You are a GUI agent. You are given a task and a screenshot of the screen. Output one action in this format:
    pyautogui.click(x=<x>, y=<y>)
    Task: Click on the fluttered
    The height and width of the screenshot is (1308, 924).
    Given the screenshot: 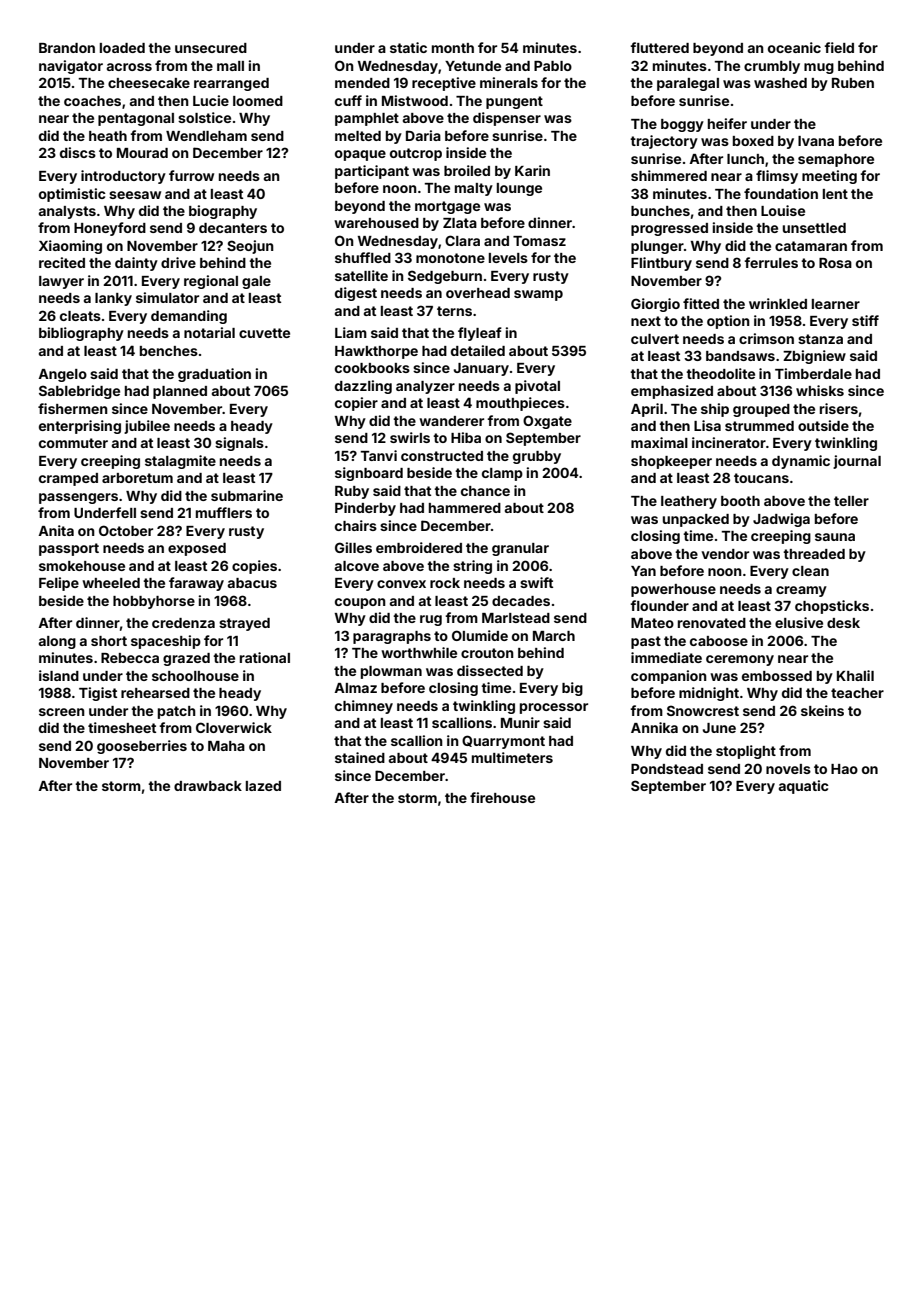 What is the action you would take?
    pyautogui.click(x=659, y=47)
